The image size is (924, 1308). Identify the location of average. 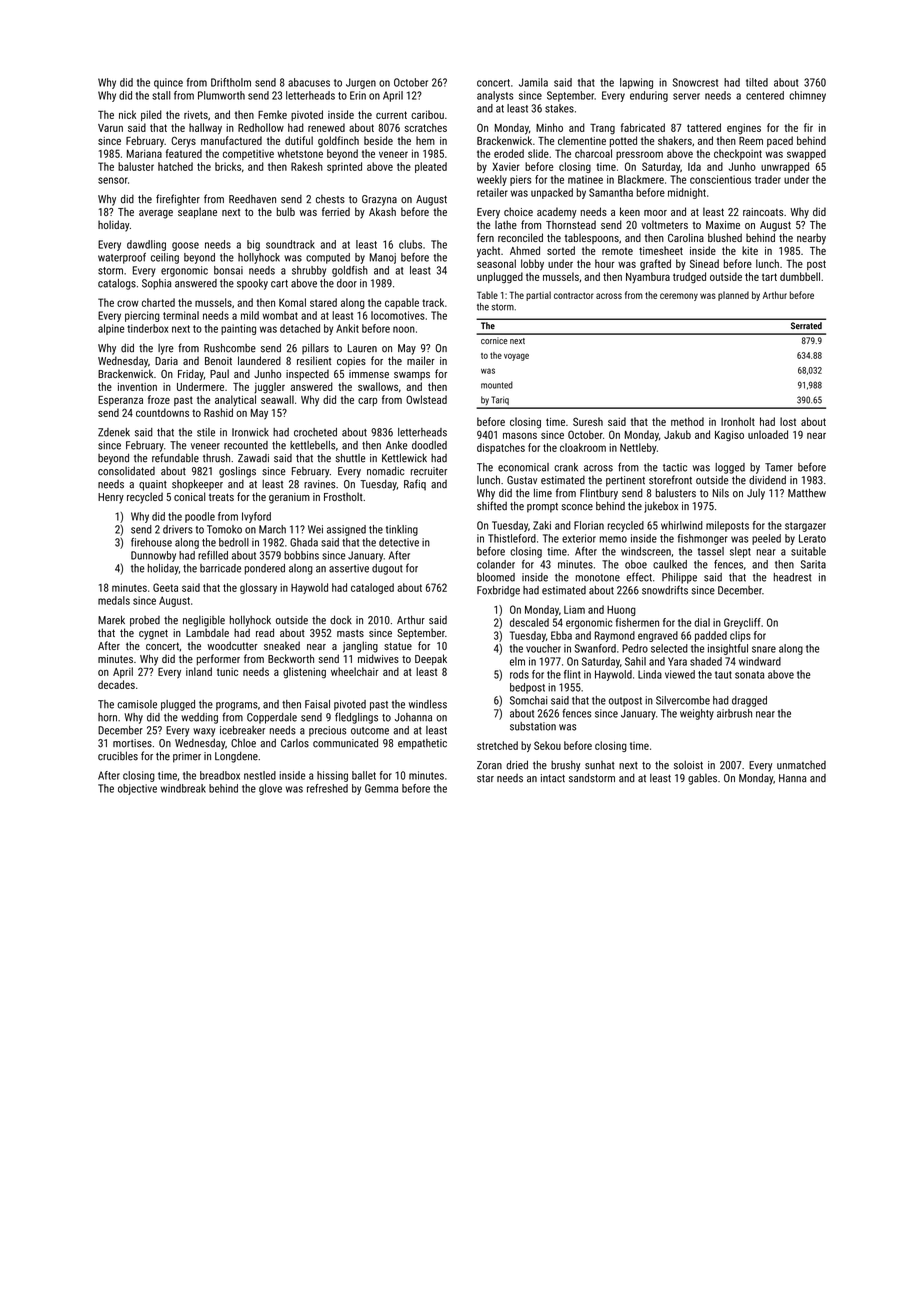
(156, 214).
